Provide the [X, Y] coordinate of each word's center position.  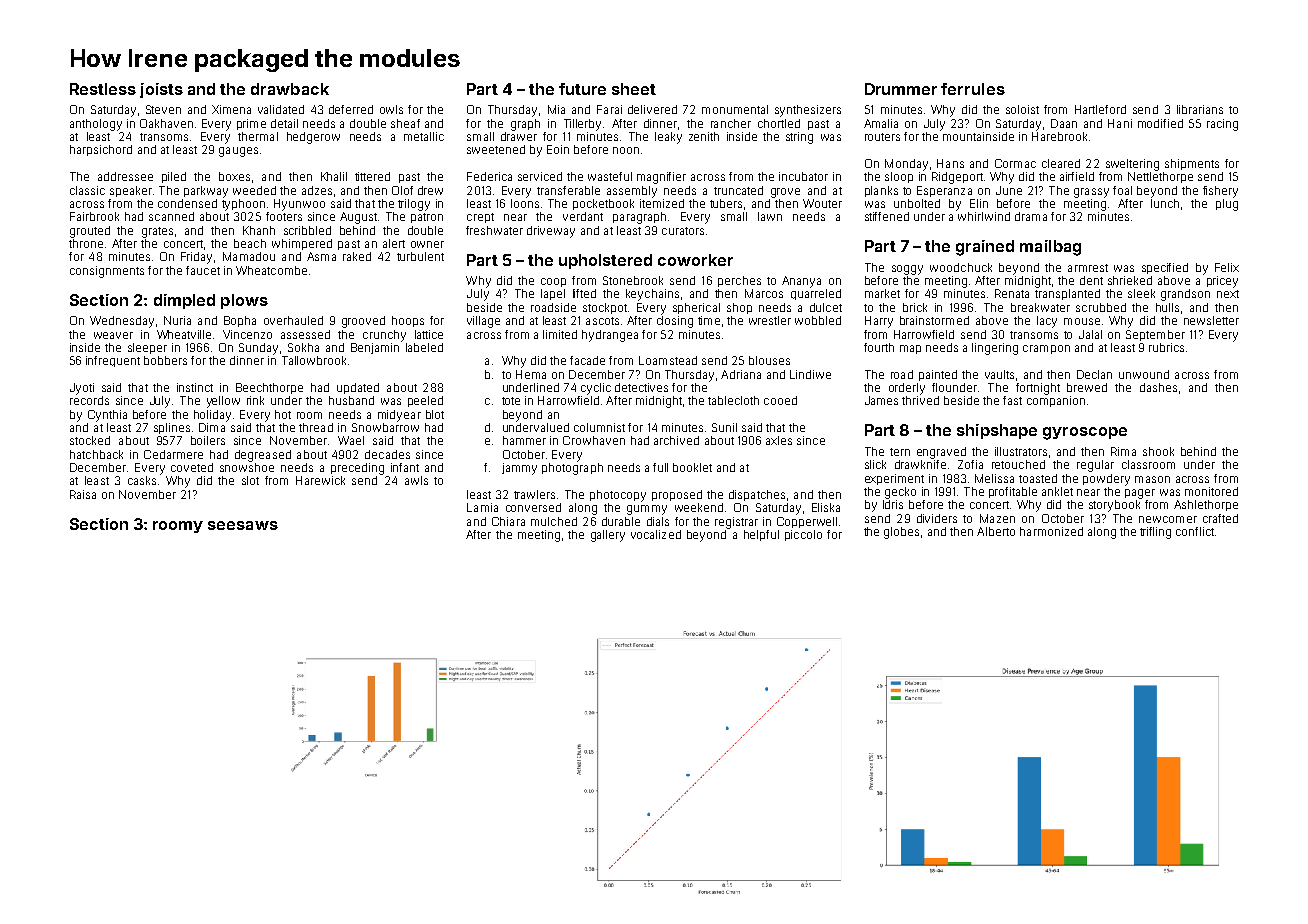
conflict [1195, 531]
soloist [1022, 109]
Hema [531, 374]
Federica [489, 176]
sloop [899, 177]
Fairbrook [94, 216]
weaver [113, 335]
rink [255, 400]
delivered [652, 109]
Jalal [1090, 334]
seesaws [243, 525]
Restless [103, 89]
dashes [1158, 387]
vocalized [656, 534]
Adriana [741, 374]
